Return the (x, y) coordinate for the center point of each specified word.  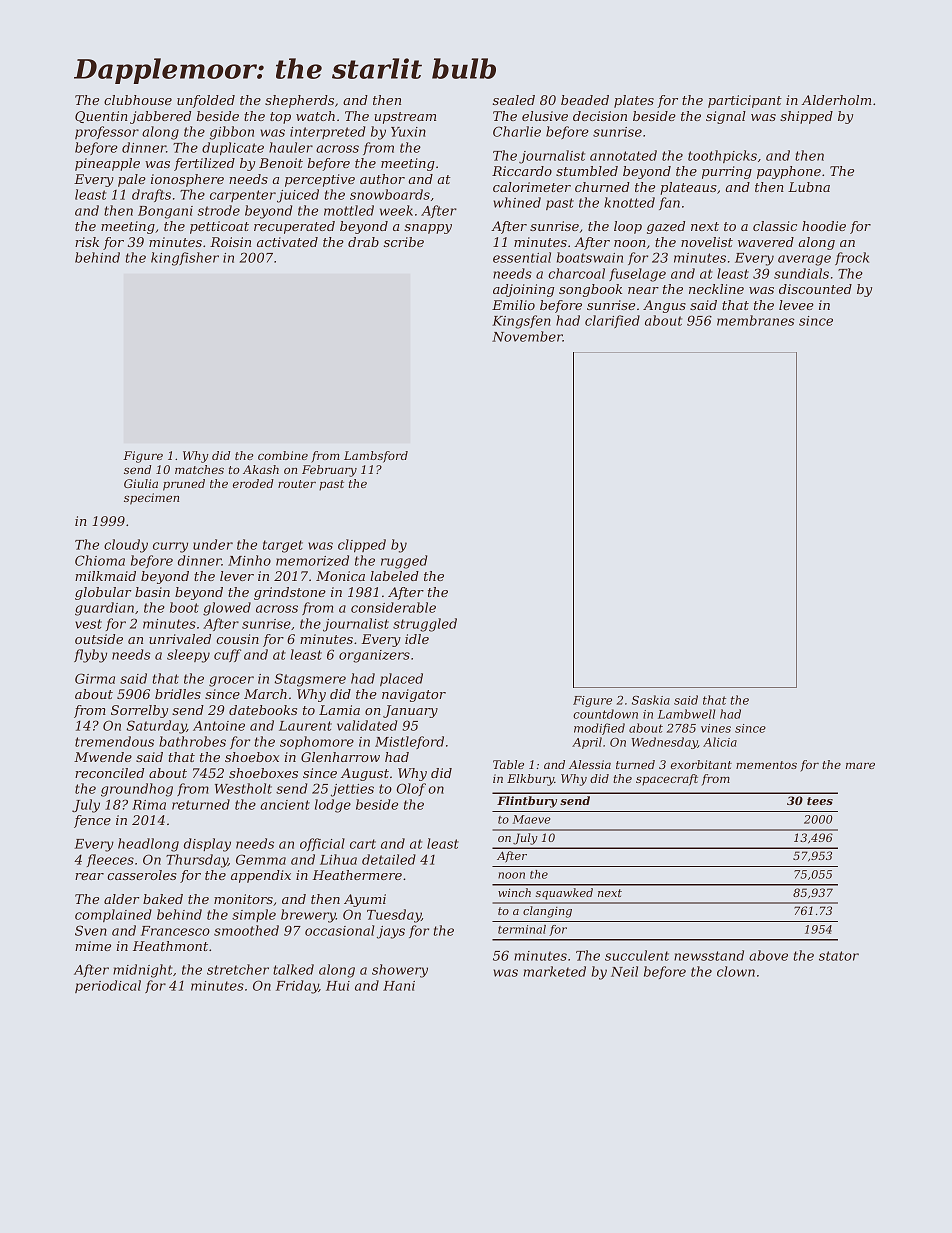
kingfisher (185, 259)
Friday (297, 987)
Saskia (651, 700)
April (587, 743)
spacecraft (667, 780)
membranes (755, 320)
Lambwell (686, 714)
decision (600, 116)
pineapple (107, 164)
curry (170, 547)
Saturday (156, 727)
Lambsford (376, 457)
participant (745, 101)
